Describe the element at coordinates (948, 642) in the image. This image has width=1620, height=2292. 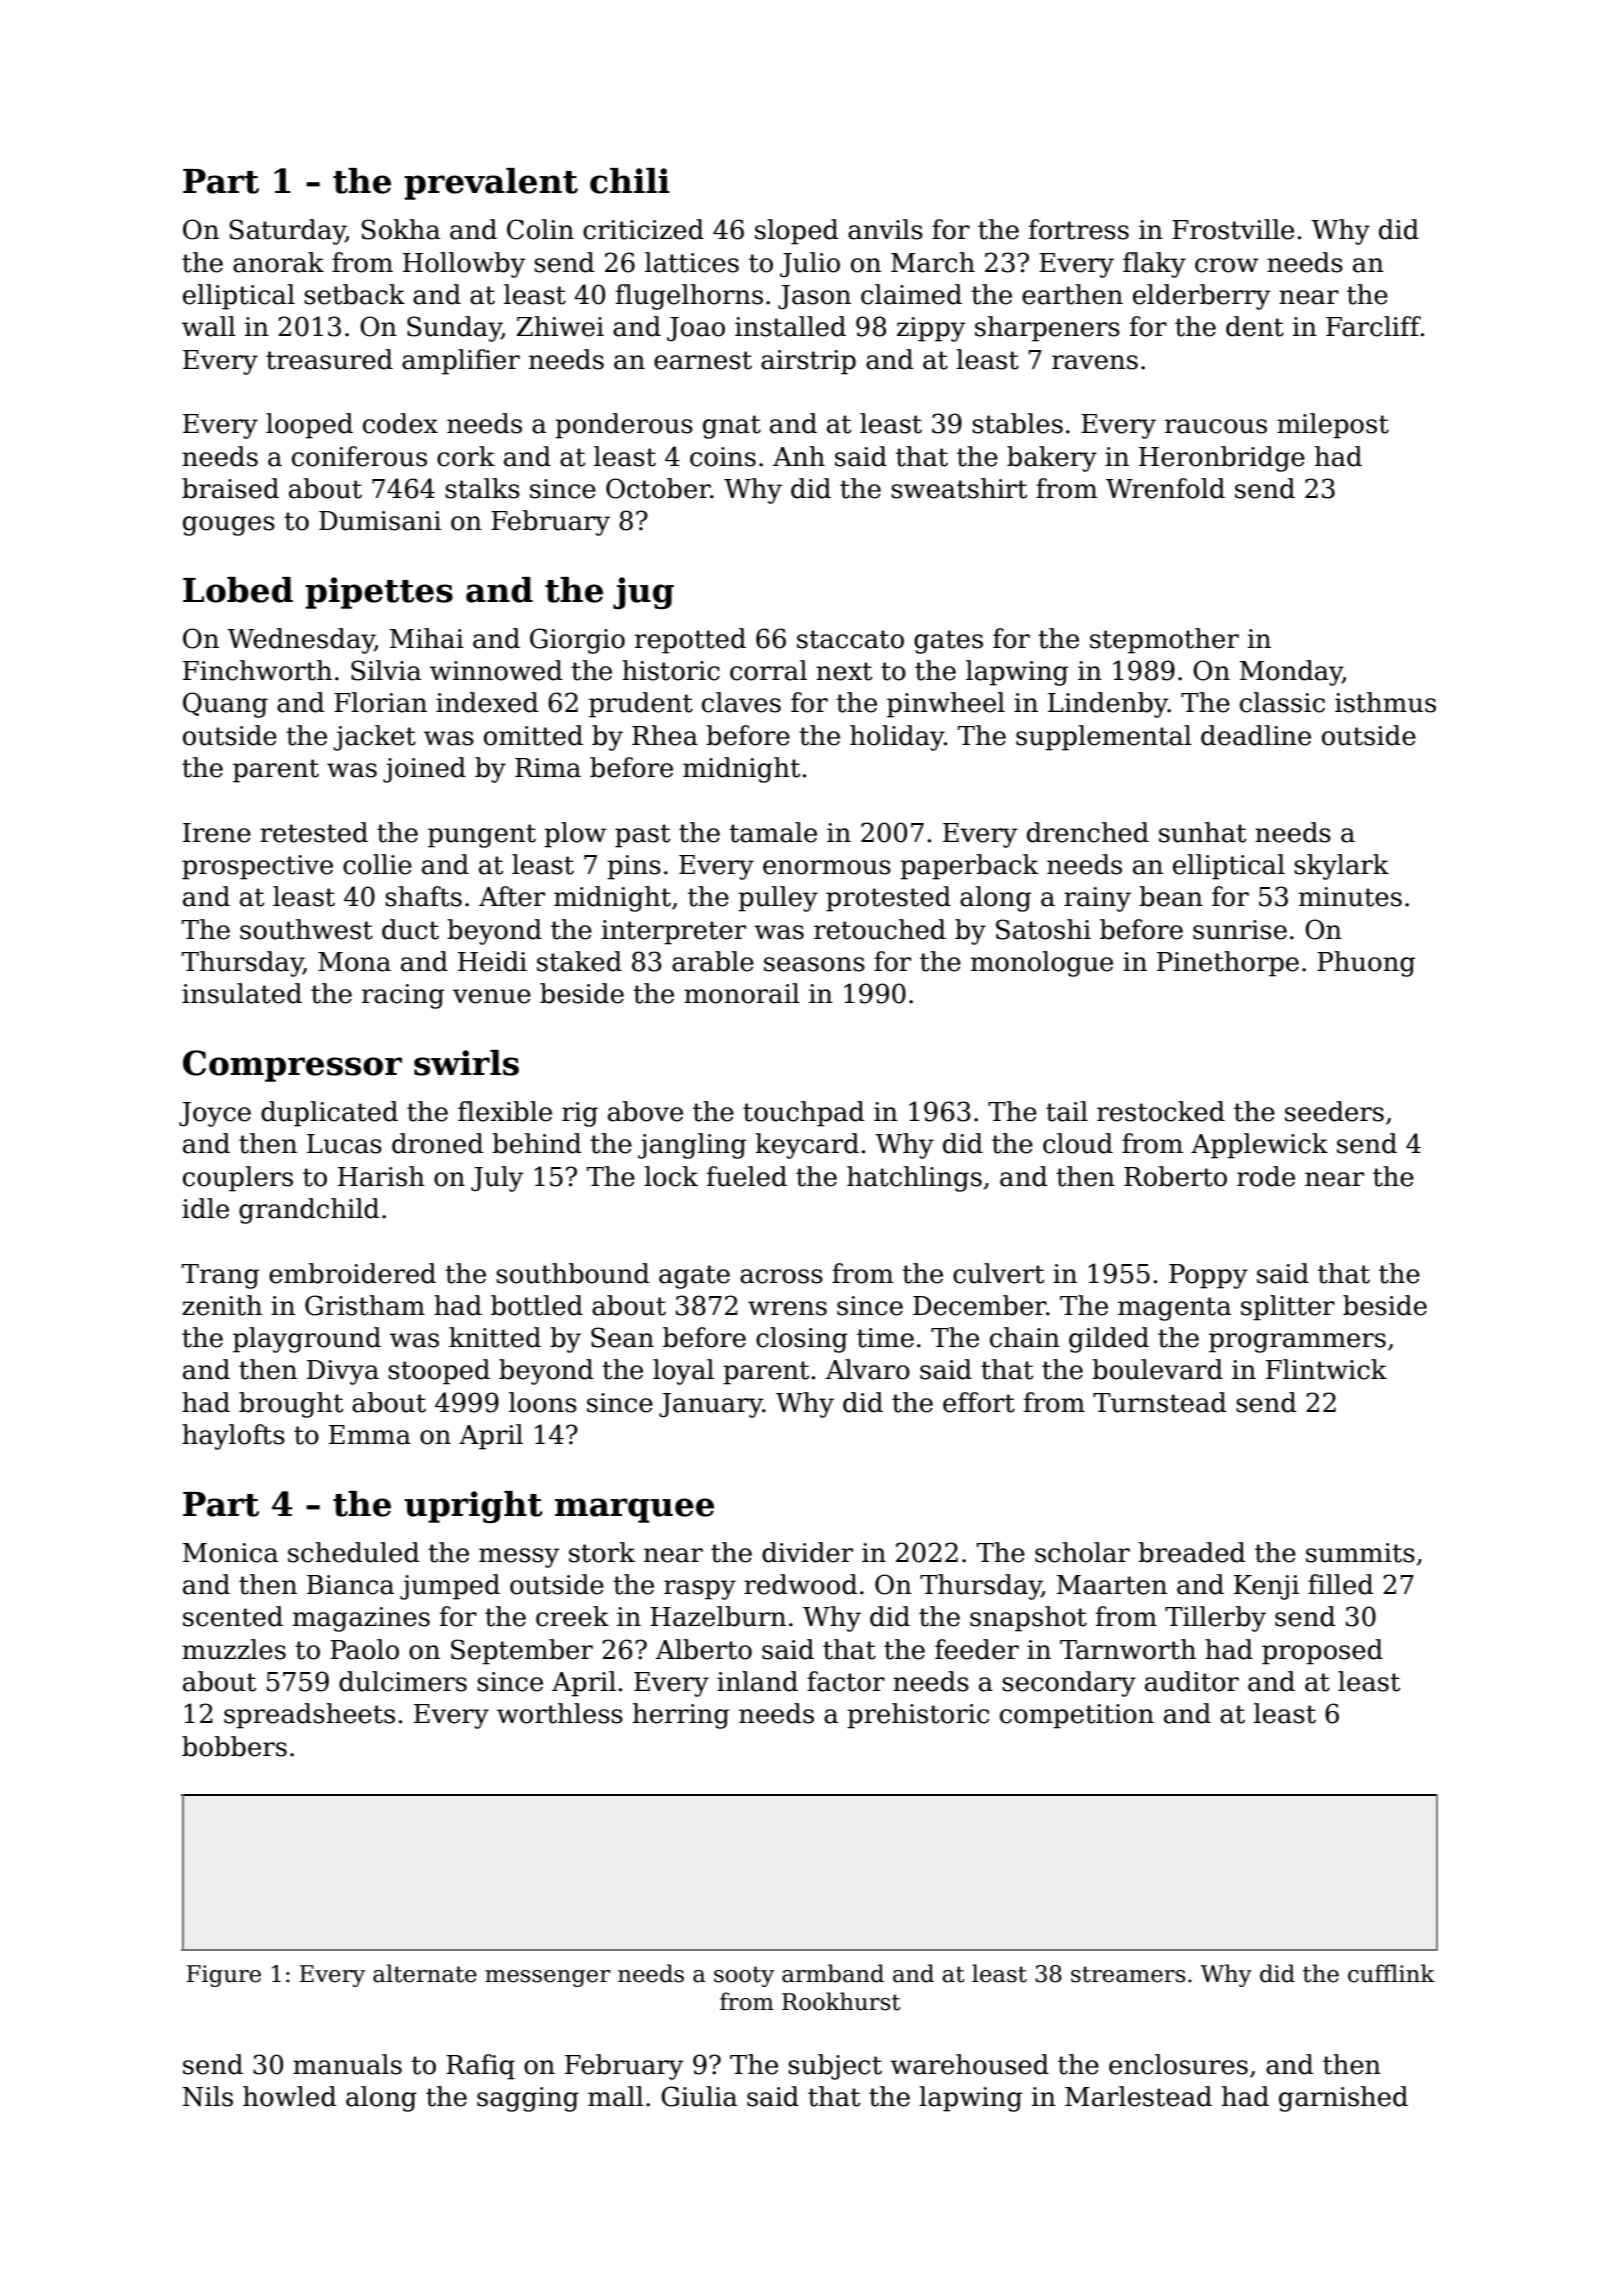
I see `gates` at that location.
